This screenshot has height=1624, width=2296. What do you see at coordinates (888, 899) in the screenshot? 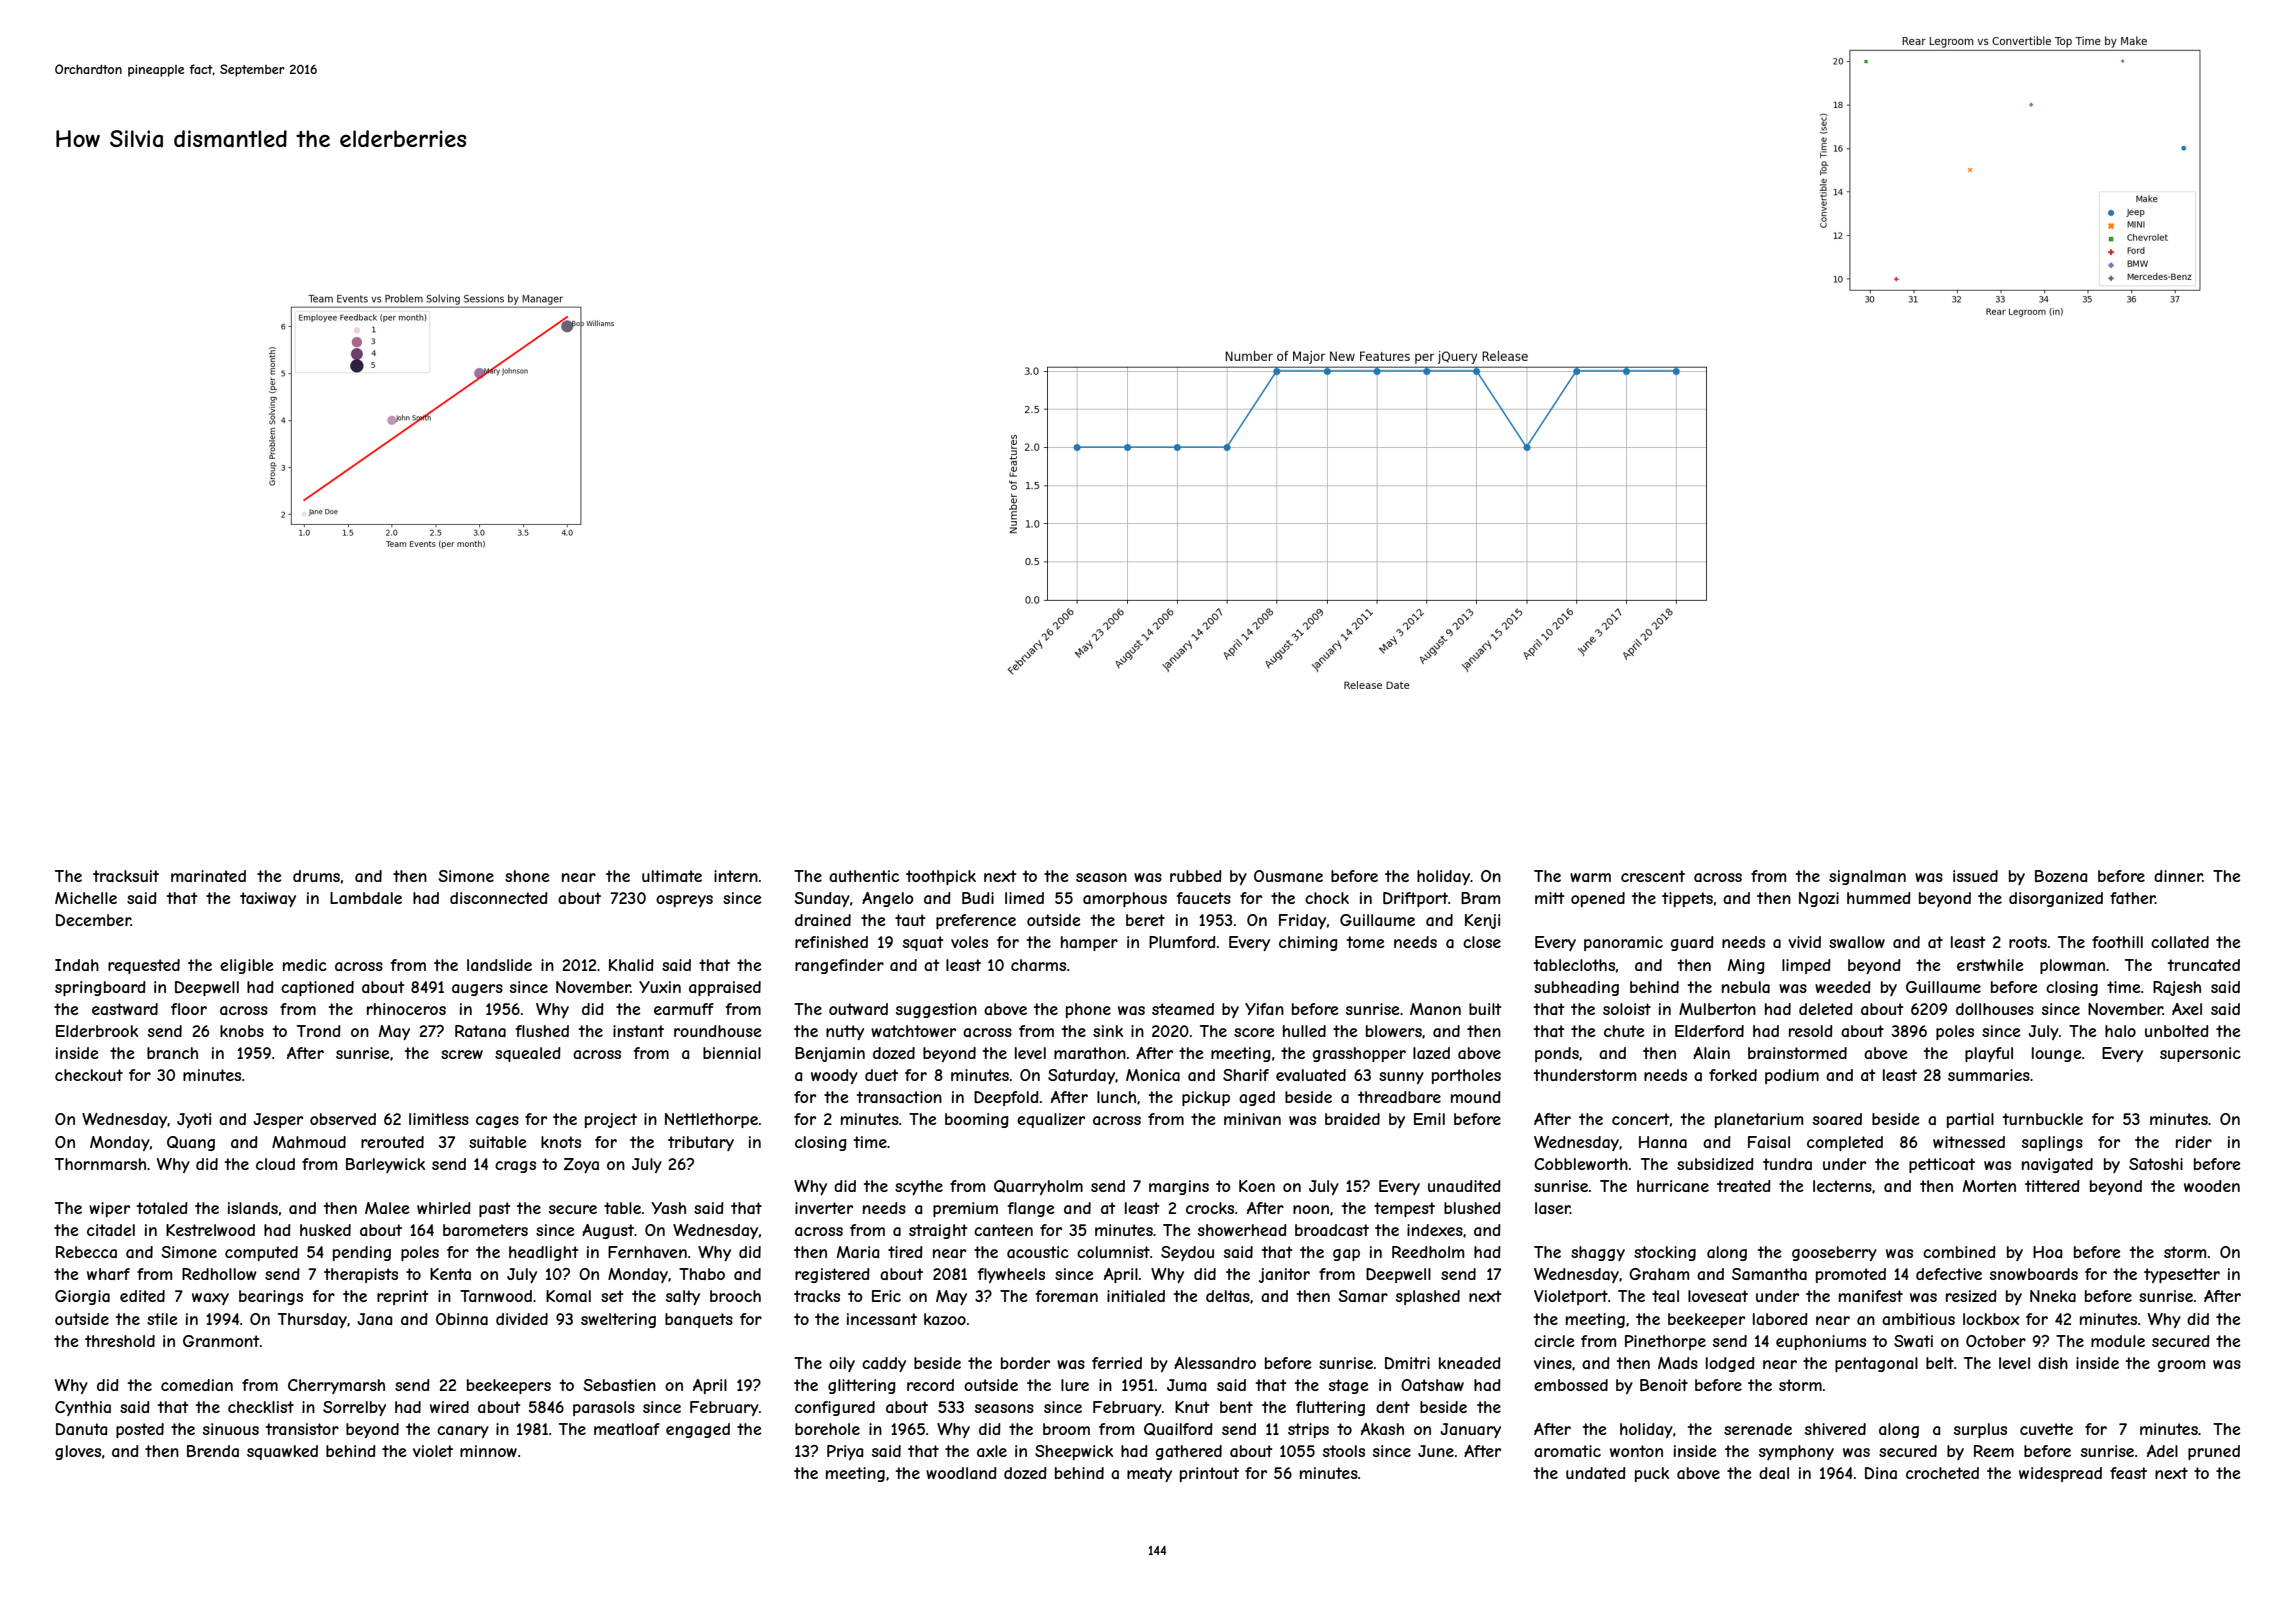
I see `Angelo` at bounding box center [888, 899].
